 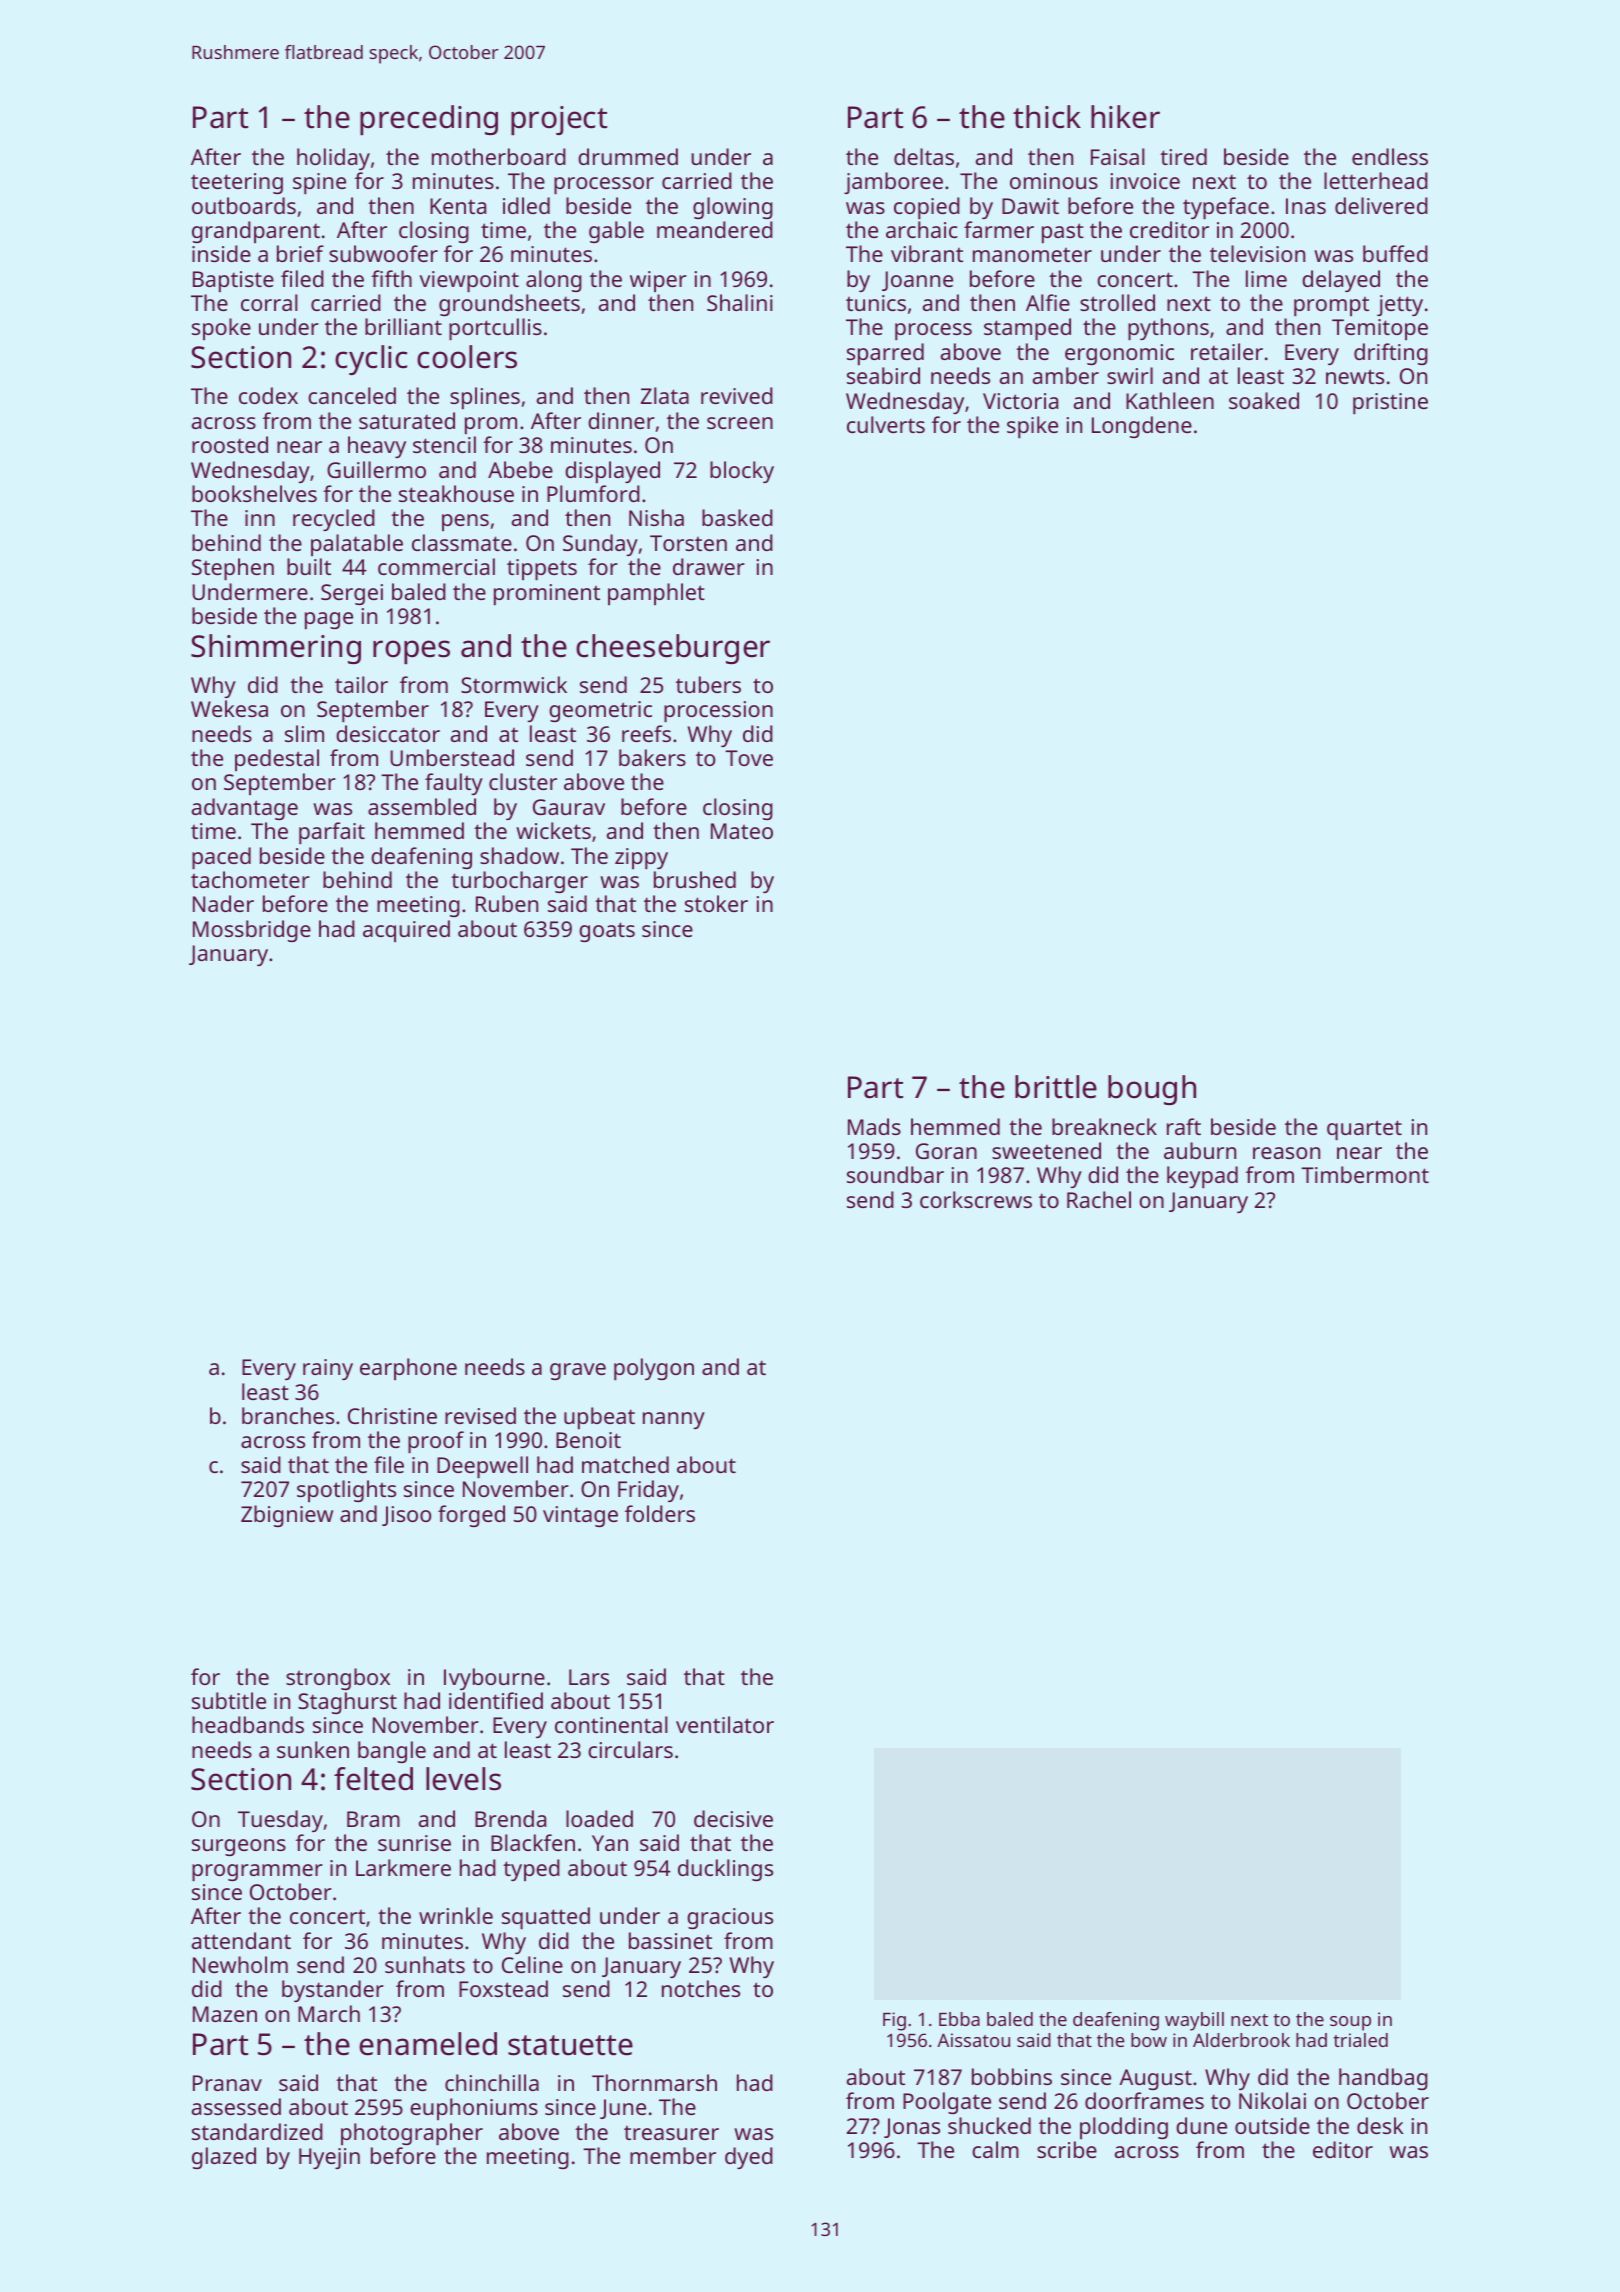 I want to click on basked, so click(x=737, y=517).
